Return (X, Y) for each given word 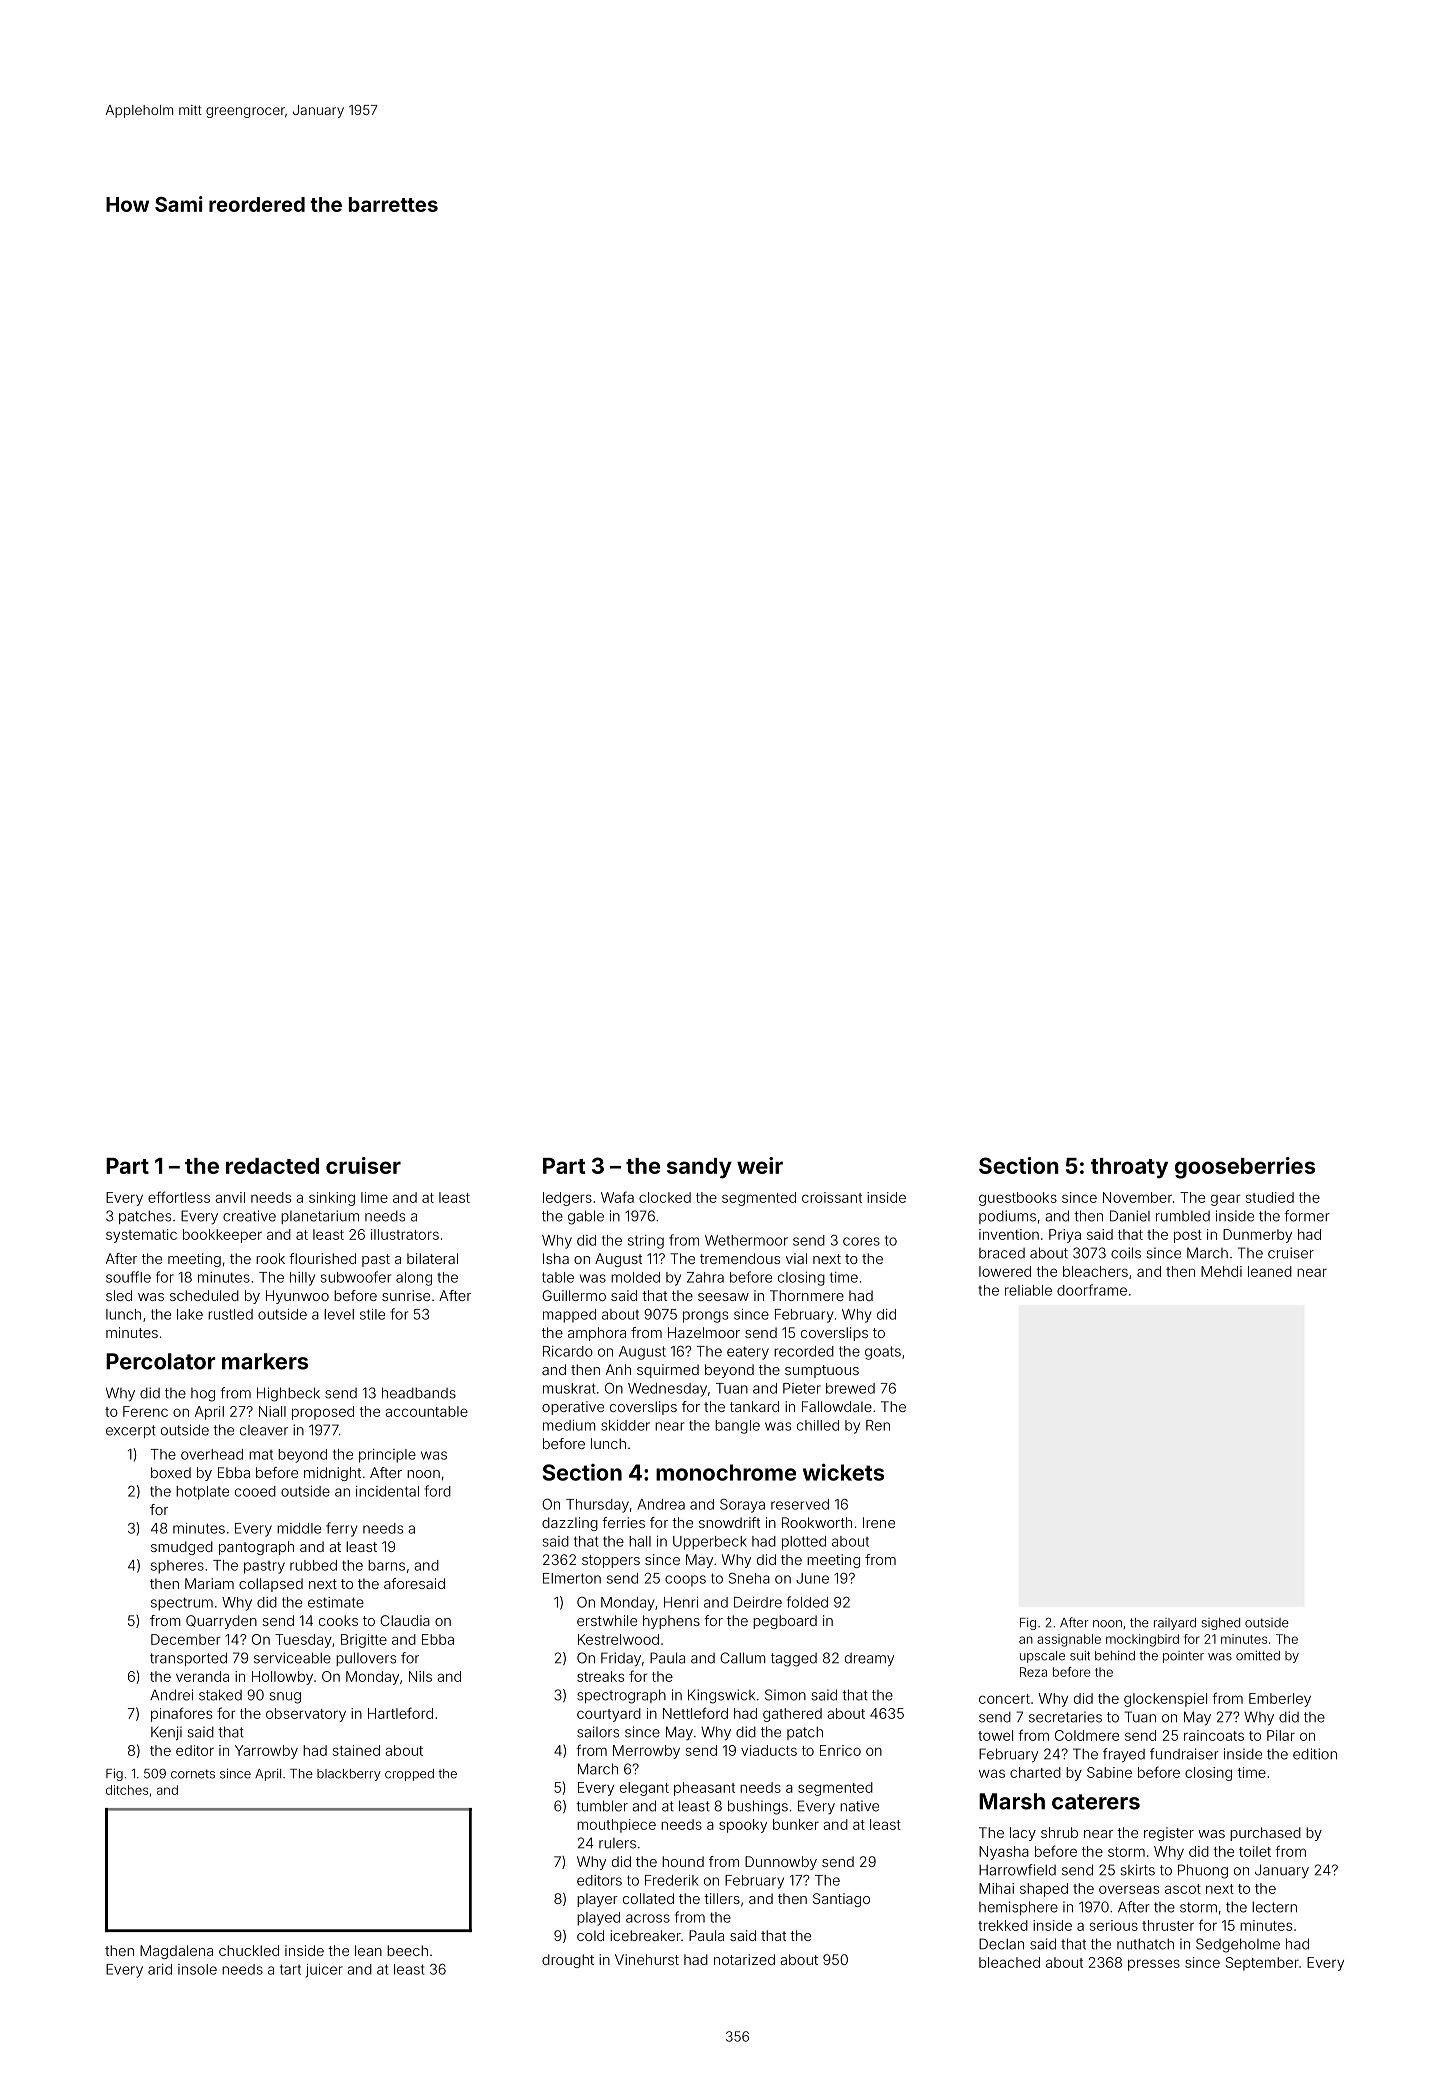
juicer (324, 1971)
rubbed (313, 1565)
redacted (272, 1166)
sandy (699, 1168)
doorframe (1092, 1290)
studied (1270, 1197)
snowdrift (729, 1522)
